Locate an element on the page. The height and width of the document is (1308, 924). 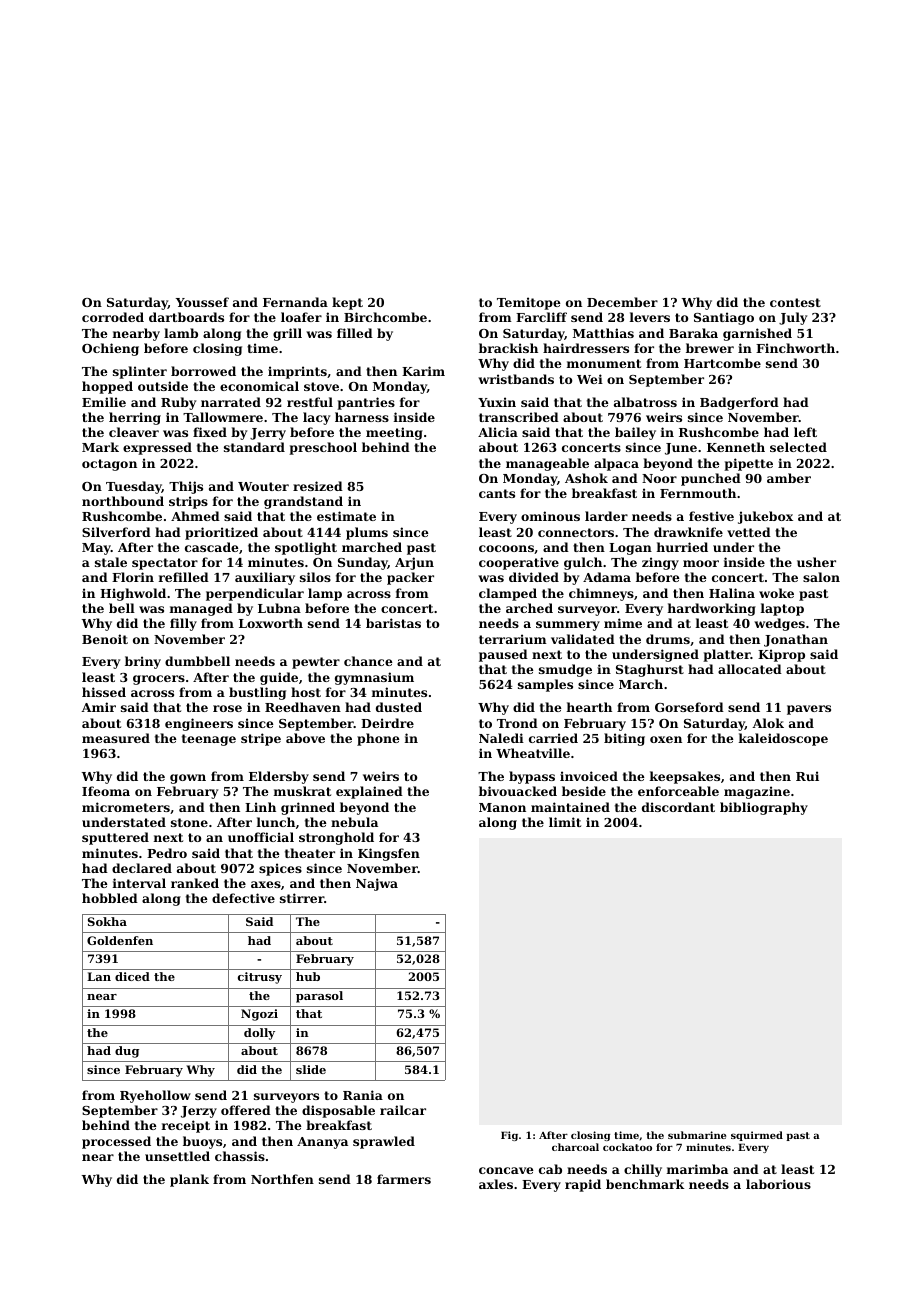
Birchcombe is located at coordinates (385, 317).
